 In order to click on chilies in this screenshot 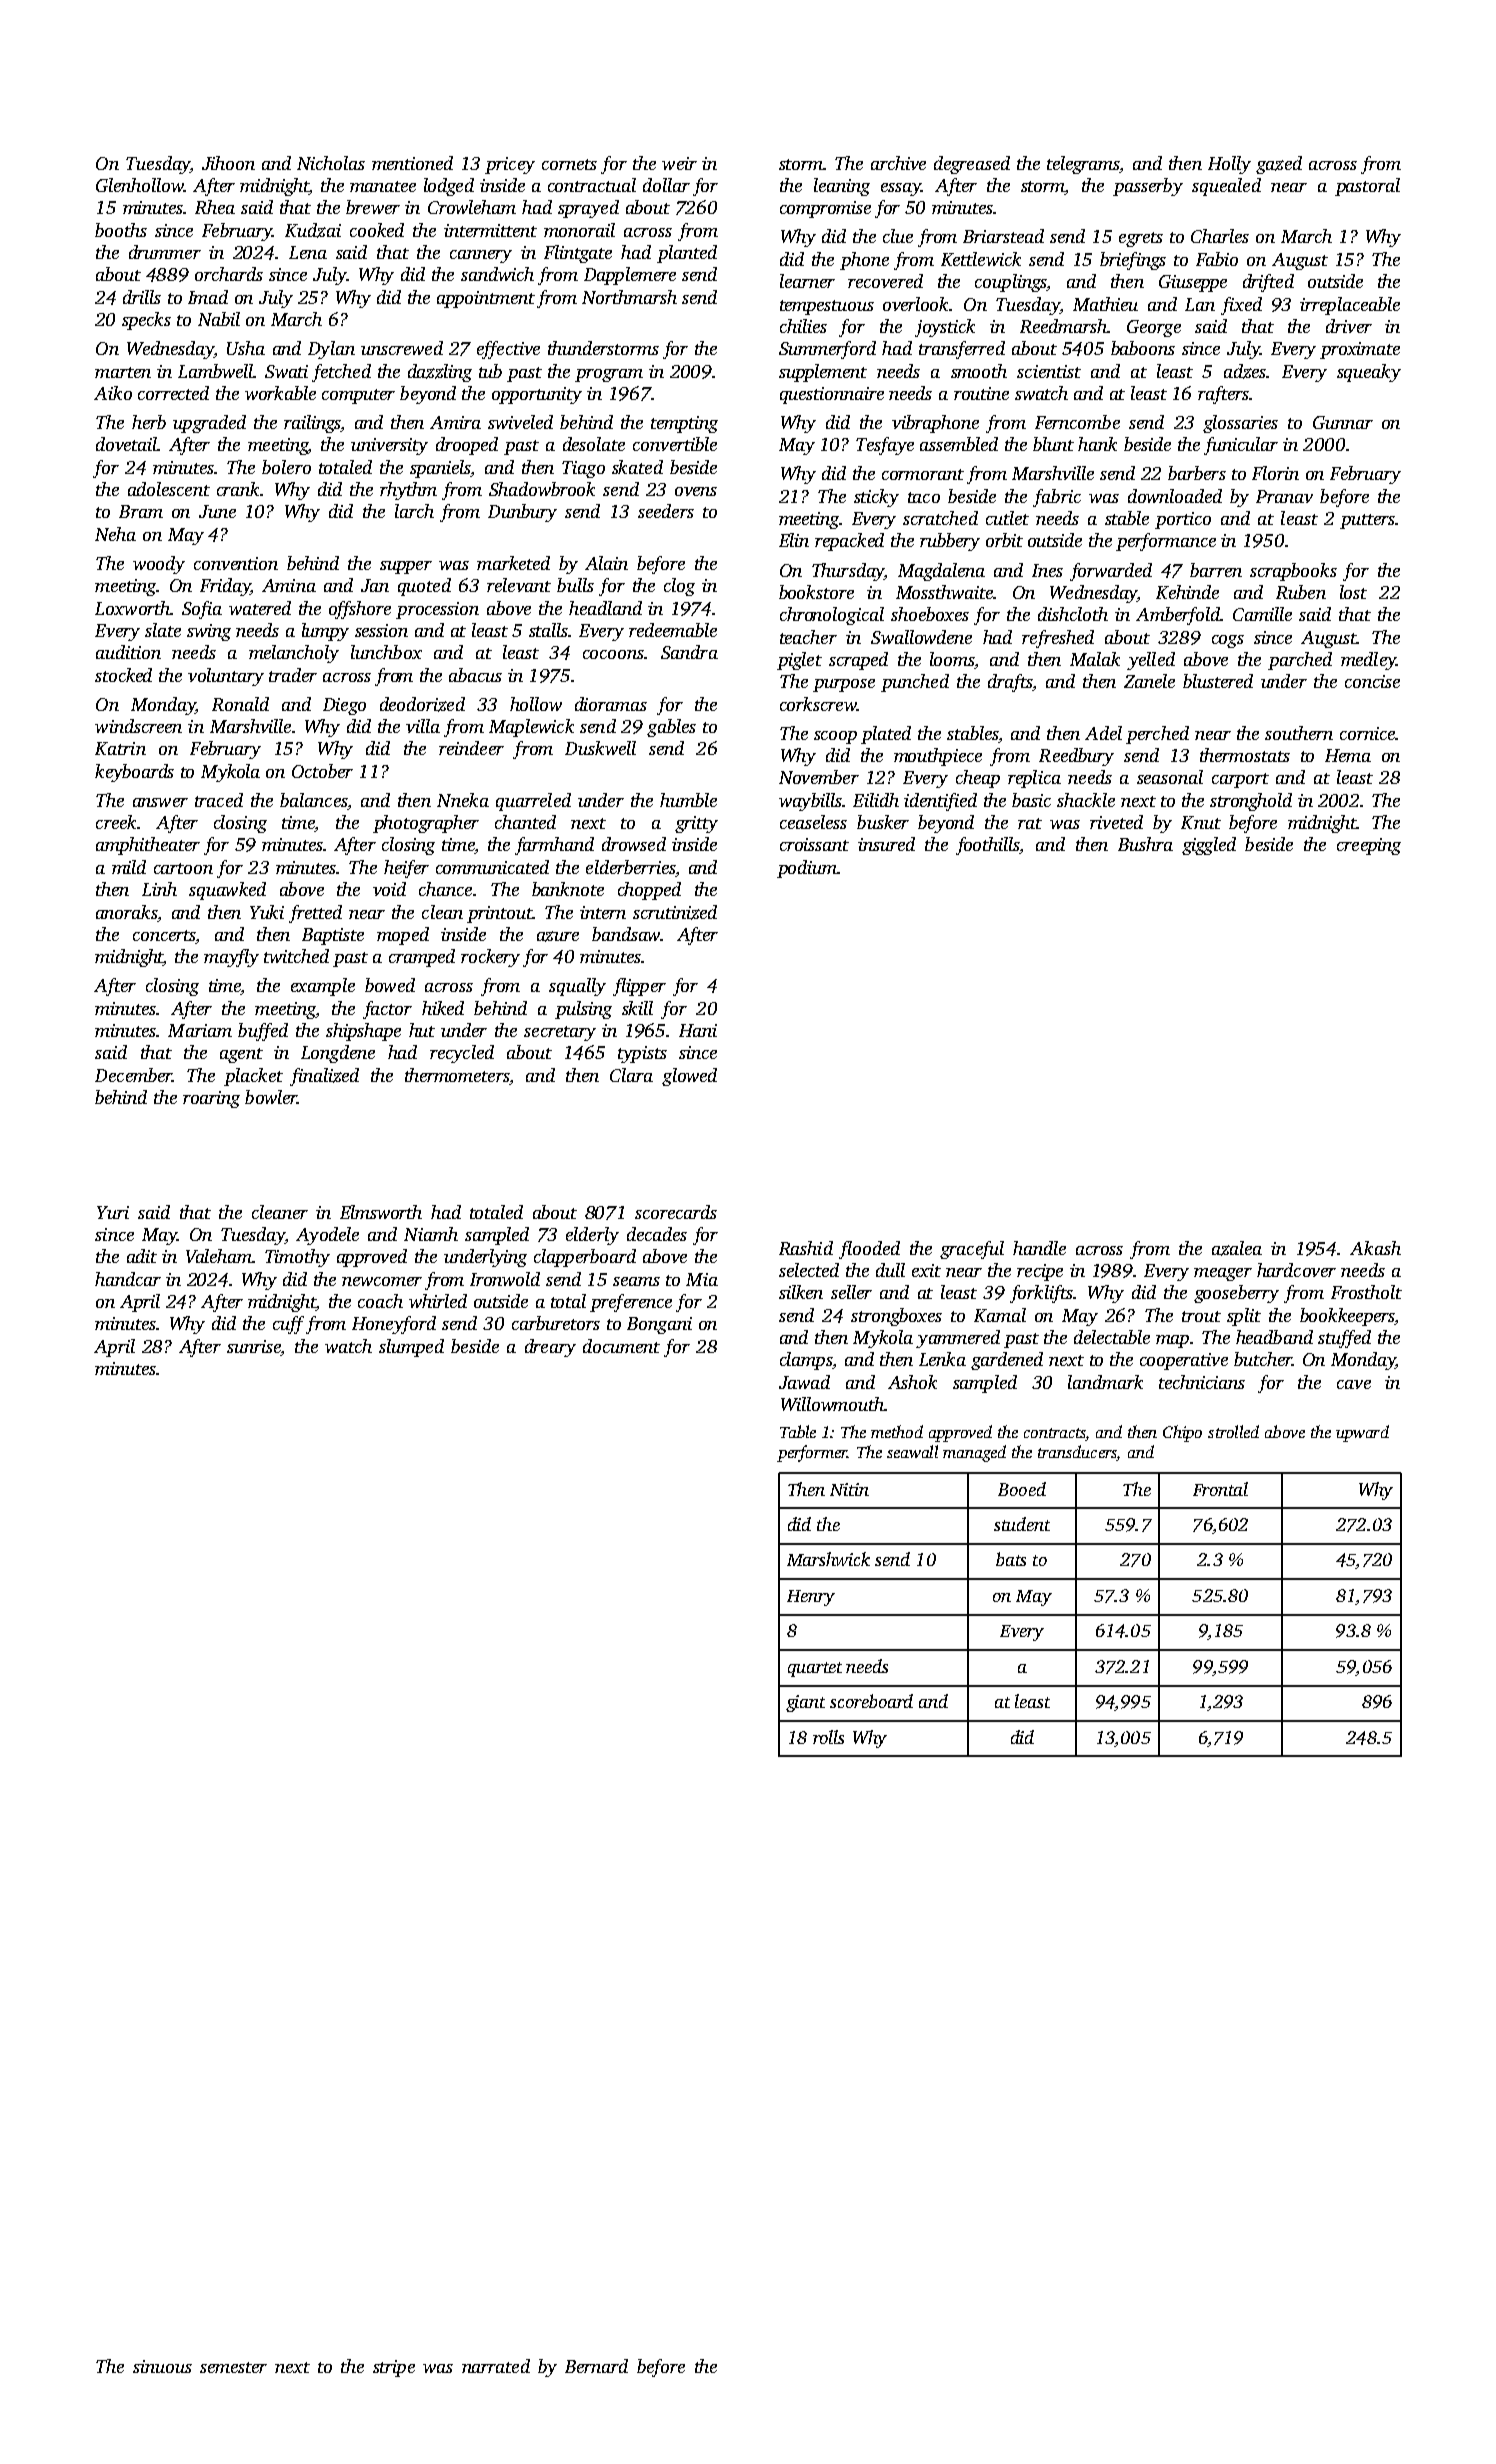, I will do `click(803, 326)`.
